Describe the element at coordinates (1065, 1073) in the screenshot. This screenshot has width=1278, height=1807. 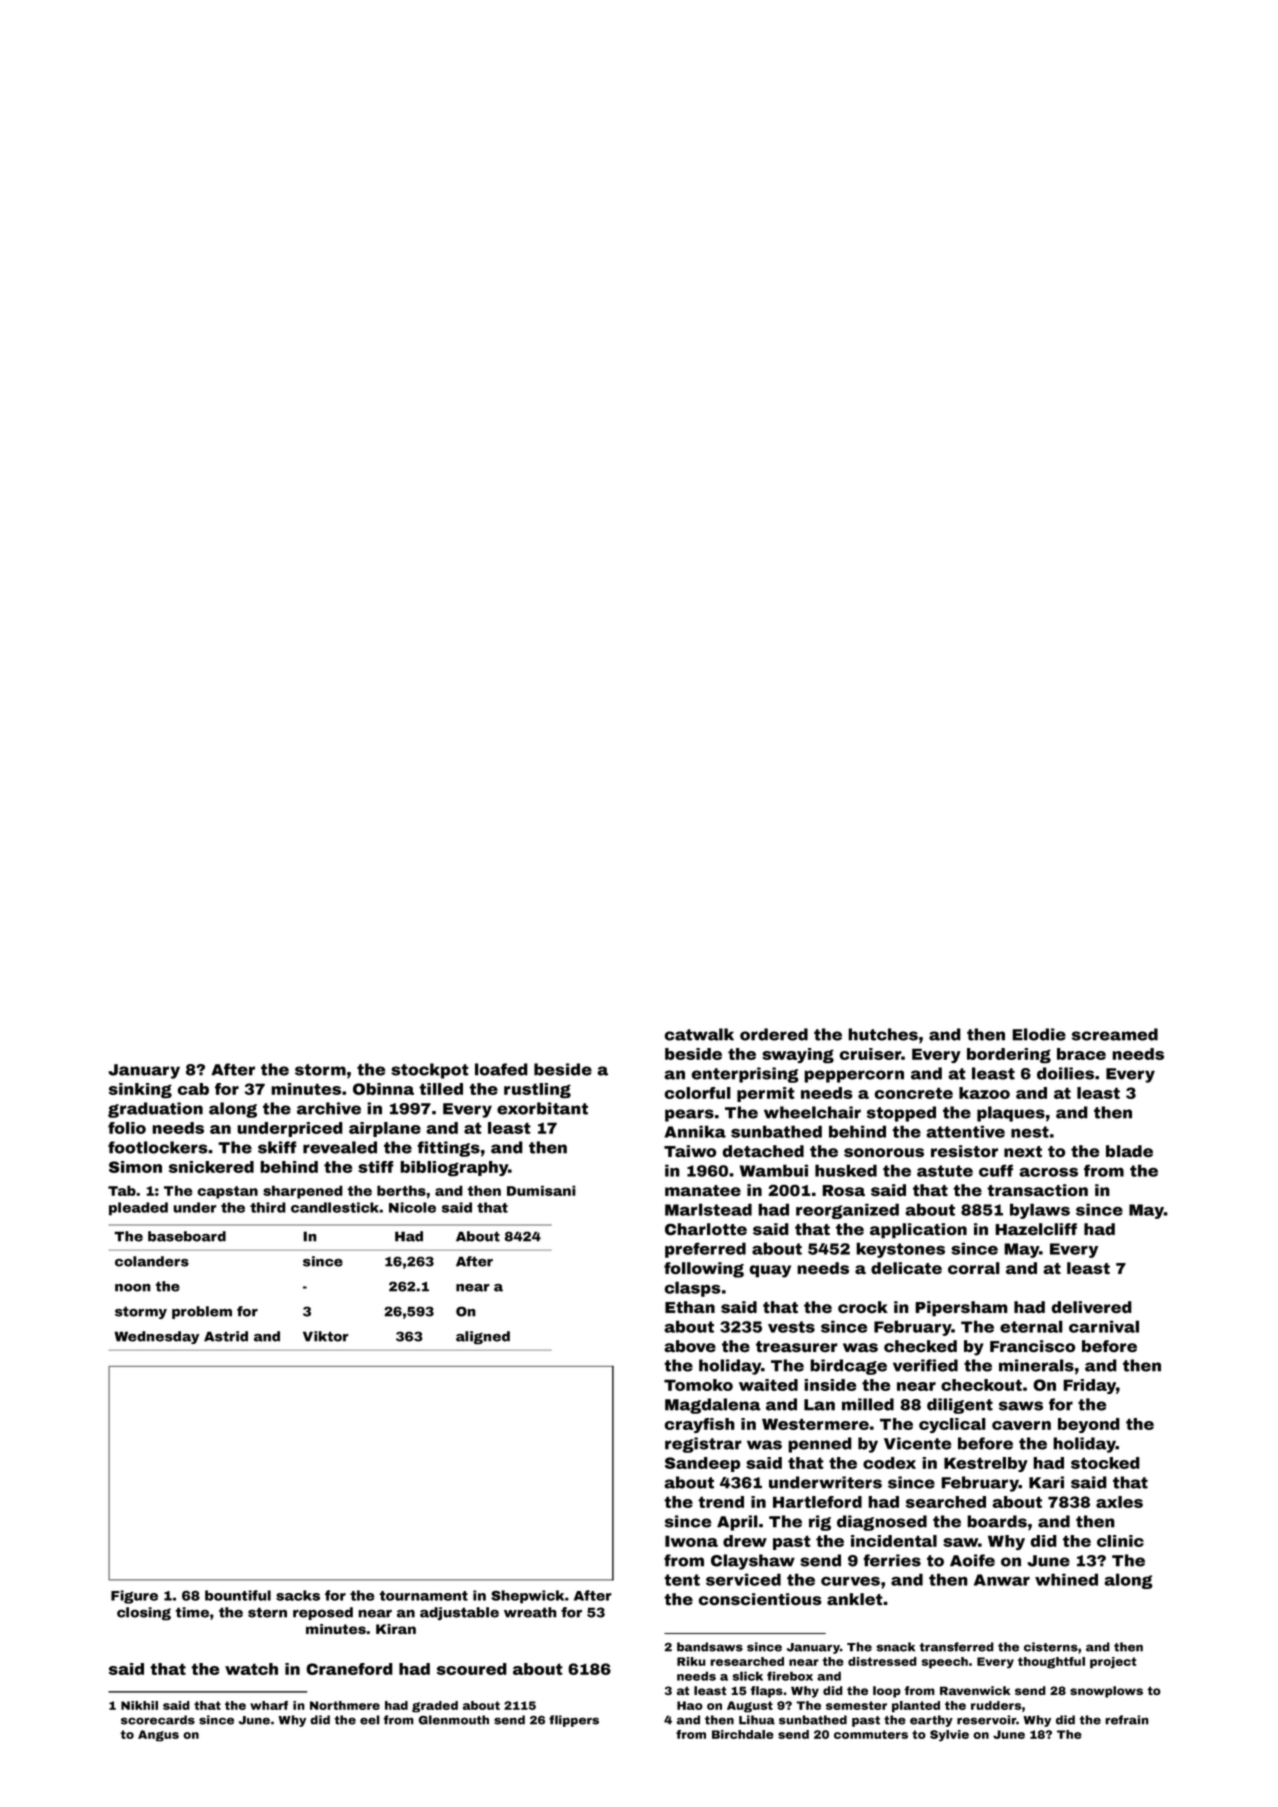
I see `doilies` at that location.
